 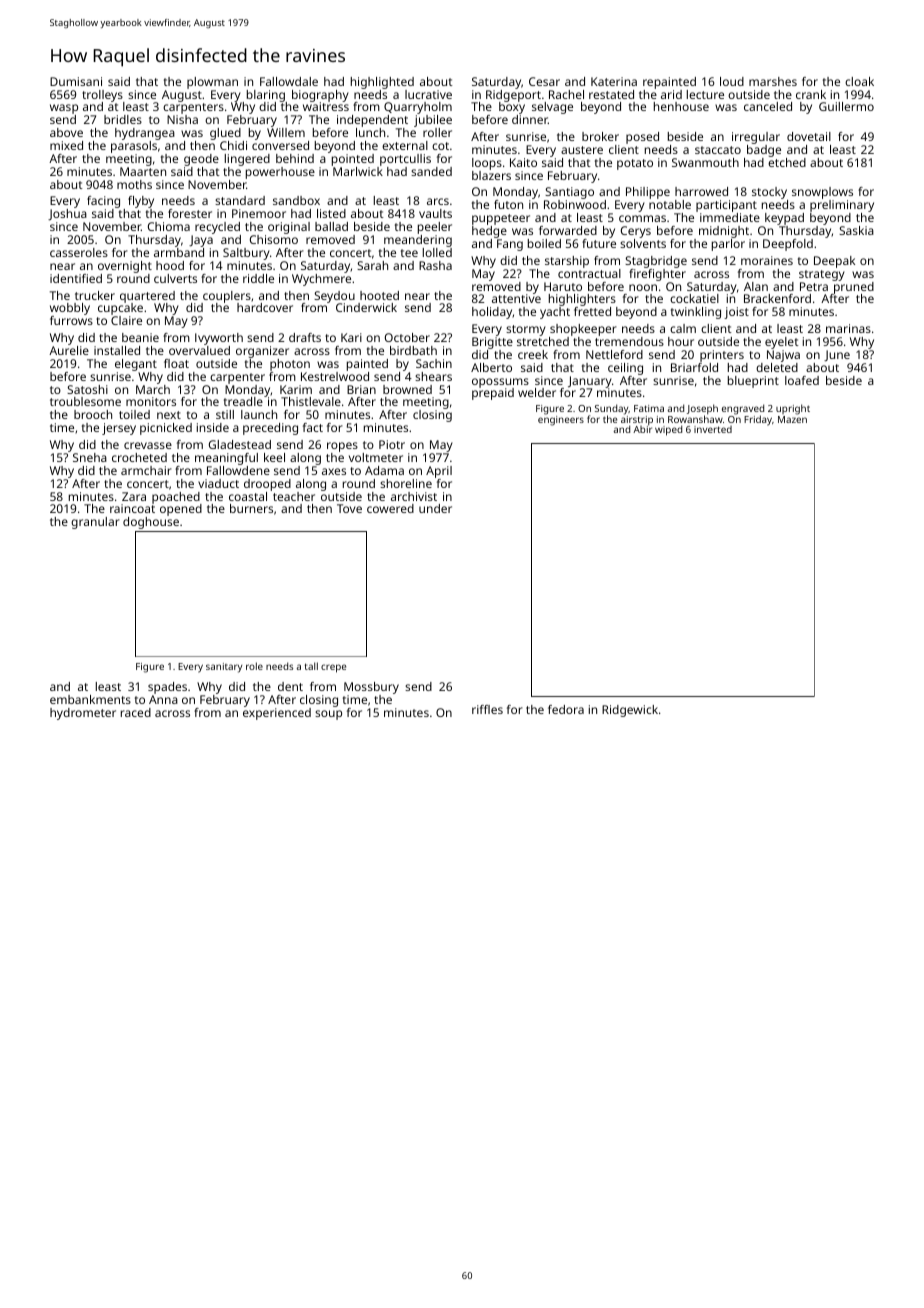 What do you see at coordinates (167, 688) in the image?
I see `spades` at bounding box center [167, 688].
